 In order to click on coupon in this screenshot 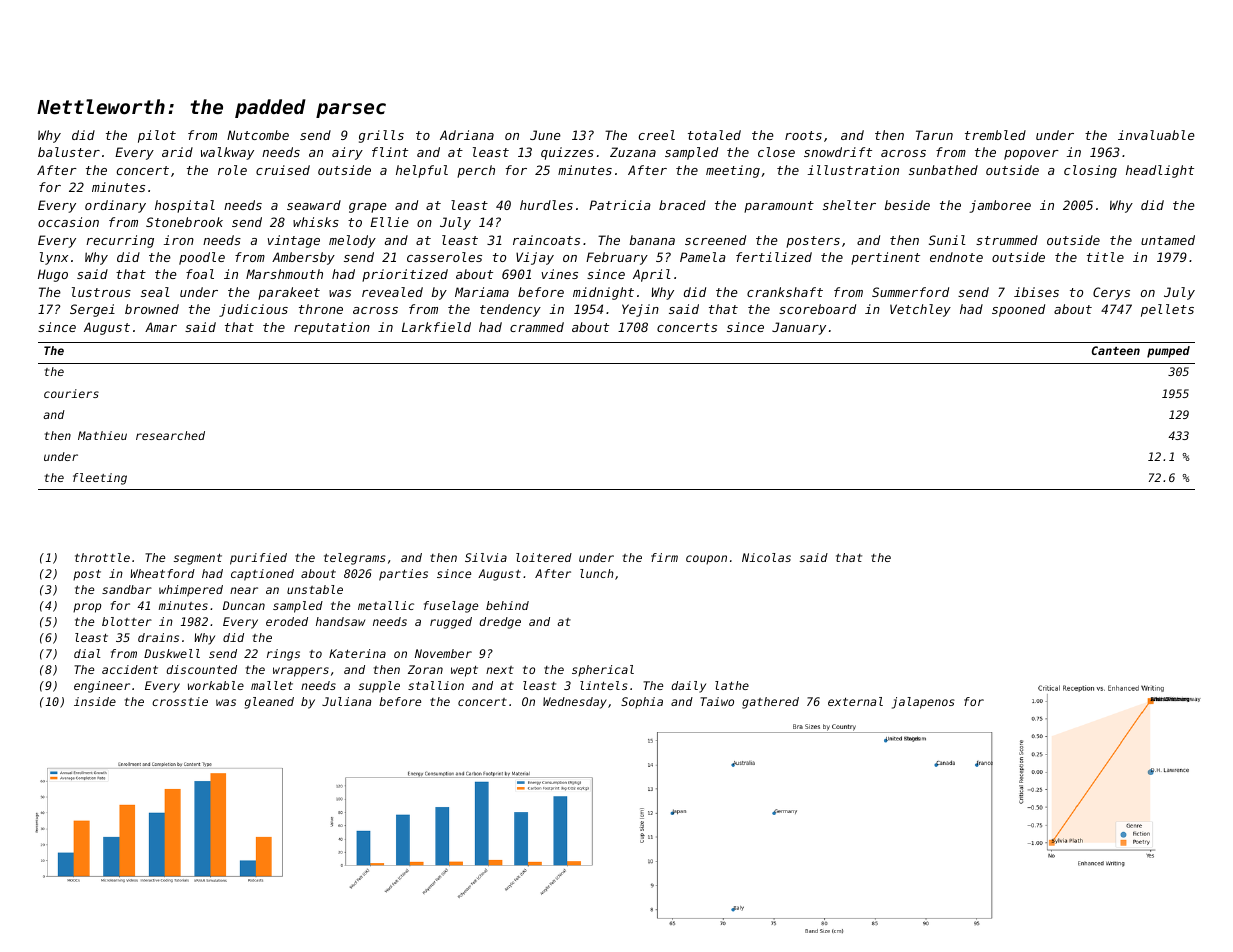, I will do `click(706, 560)`.
